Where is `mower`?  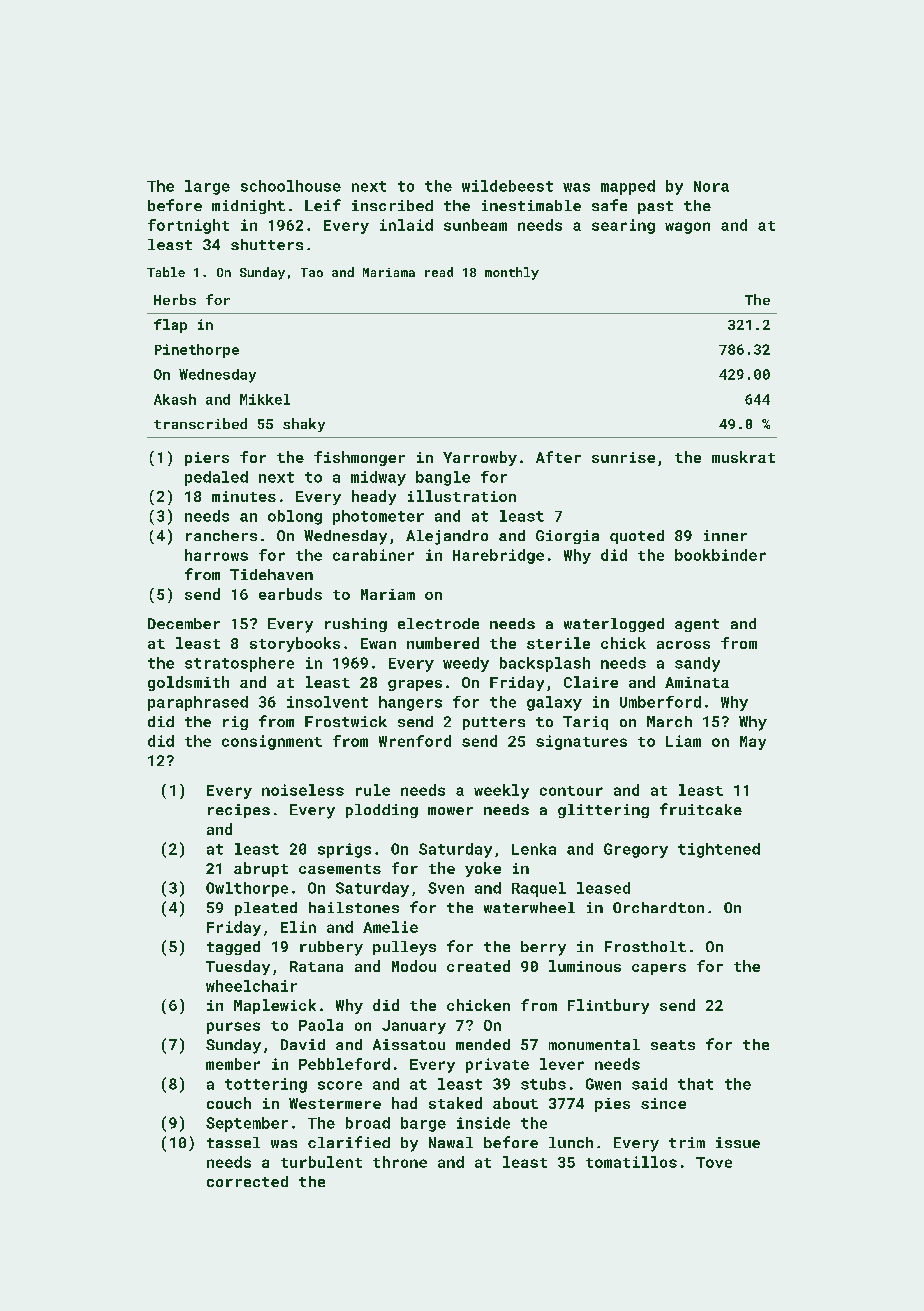
mower is located at coordinates (450, 811).
